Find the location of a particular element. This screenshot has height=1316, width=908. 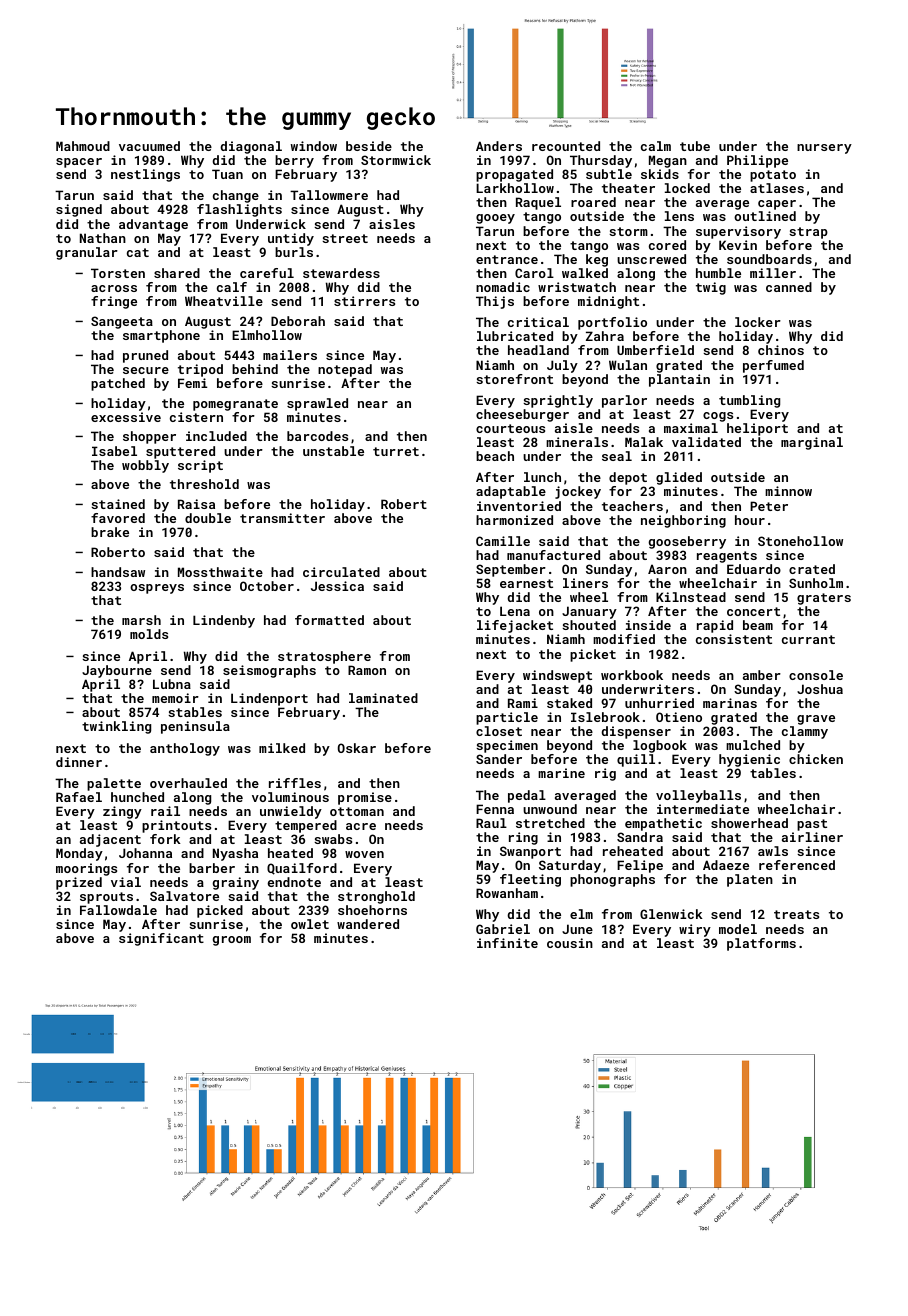

past is located at coordinates (812, 825).
